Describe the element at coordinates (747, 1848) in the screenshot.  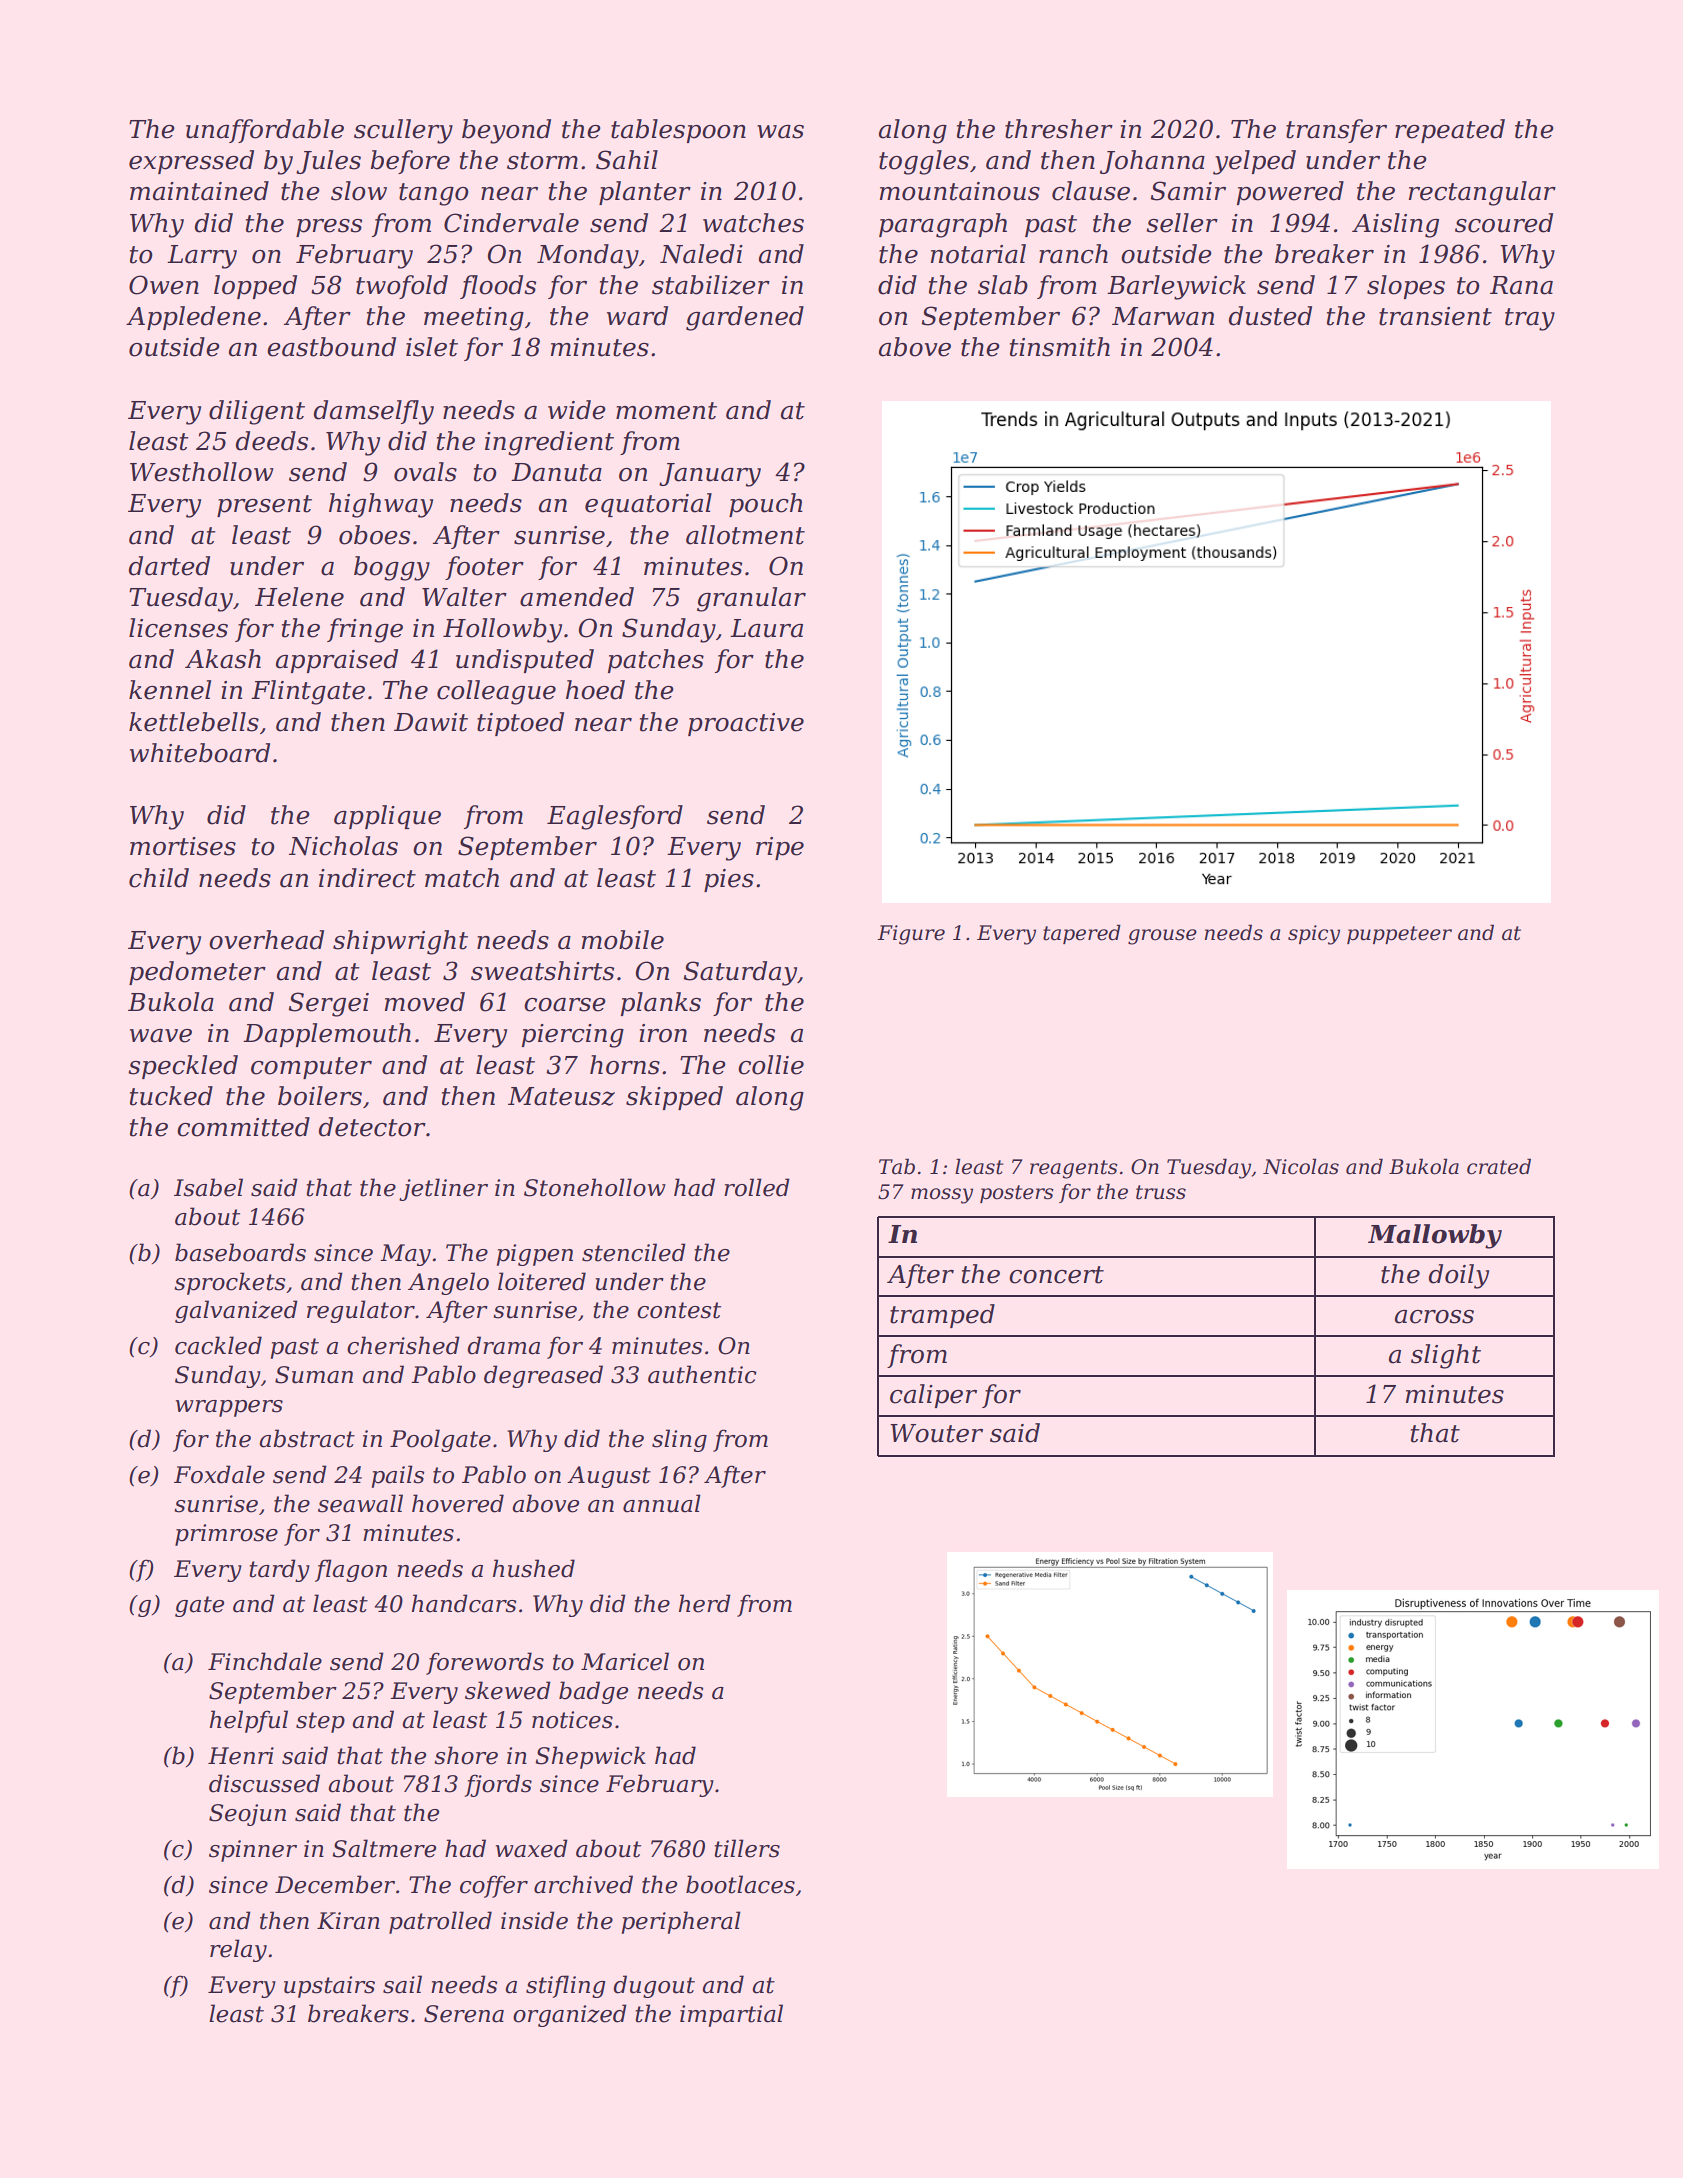
I see `tillers` at that location.
